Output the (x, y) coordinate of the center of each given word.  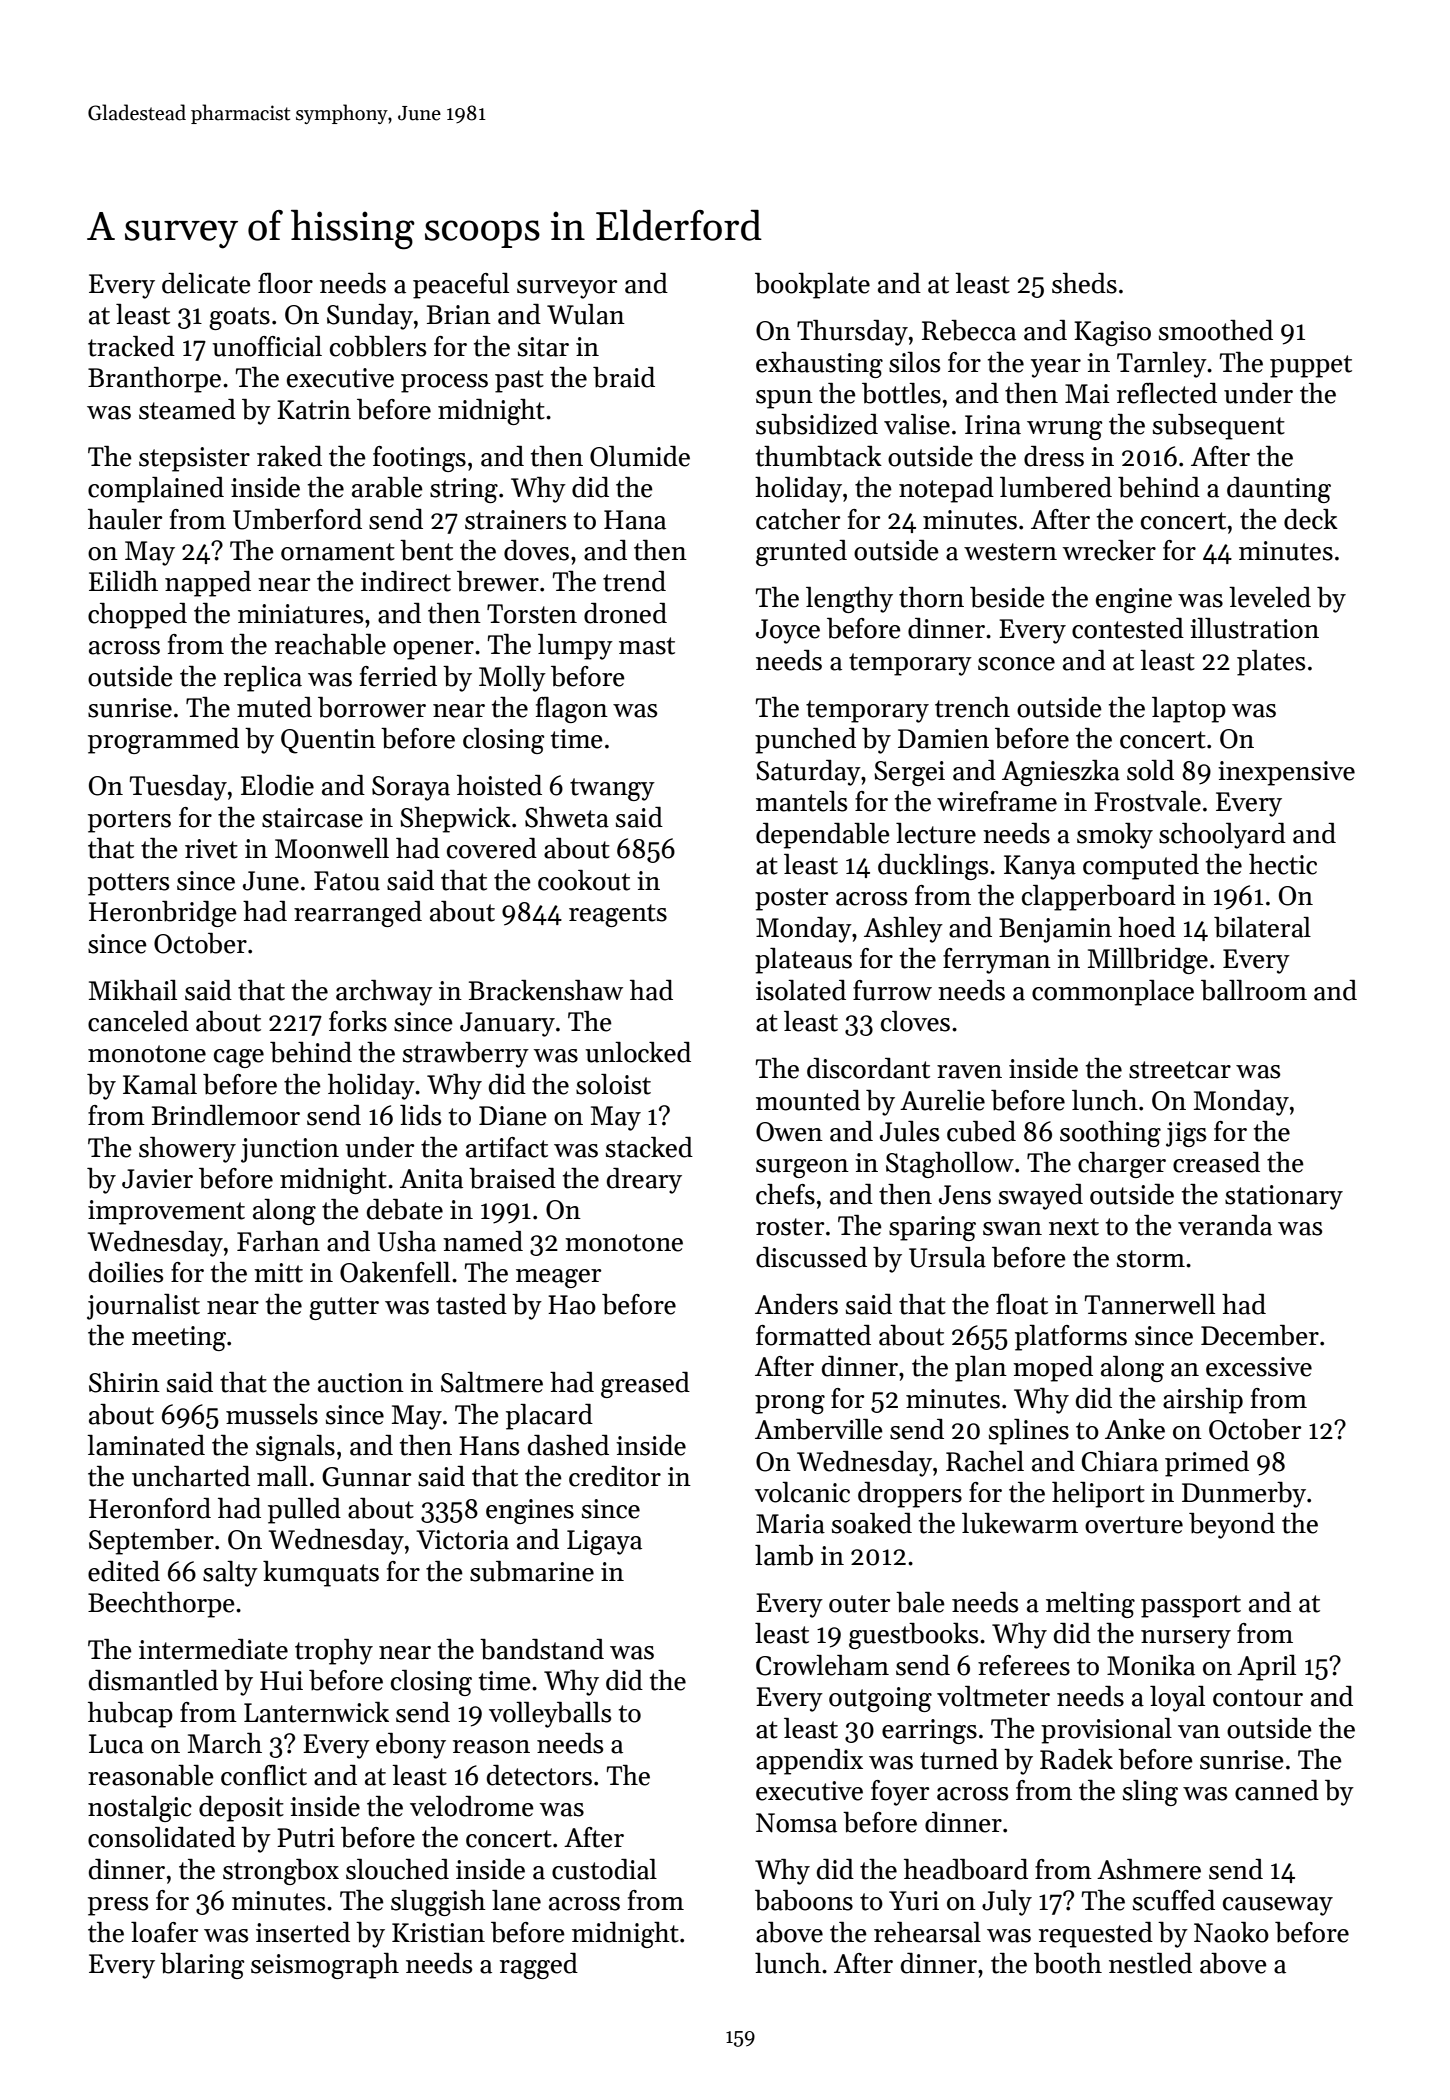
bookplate (812, 286)
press (118, 1906)
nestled (1150, 1963)
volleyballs (550, 1715)
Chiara (1120, 1461)
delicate (206, 283)
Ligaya (604, 1542)
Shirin (124, 1382)
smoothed (1216, 330)
